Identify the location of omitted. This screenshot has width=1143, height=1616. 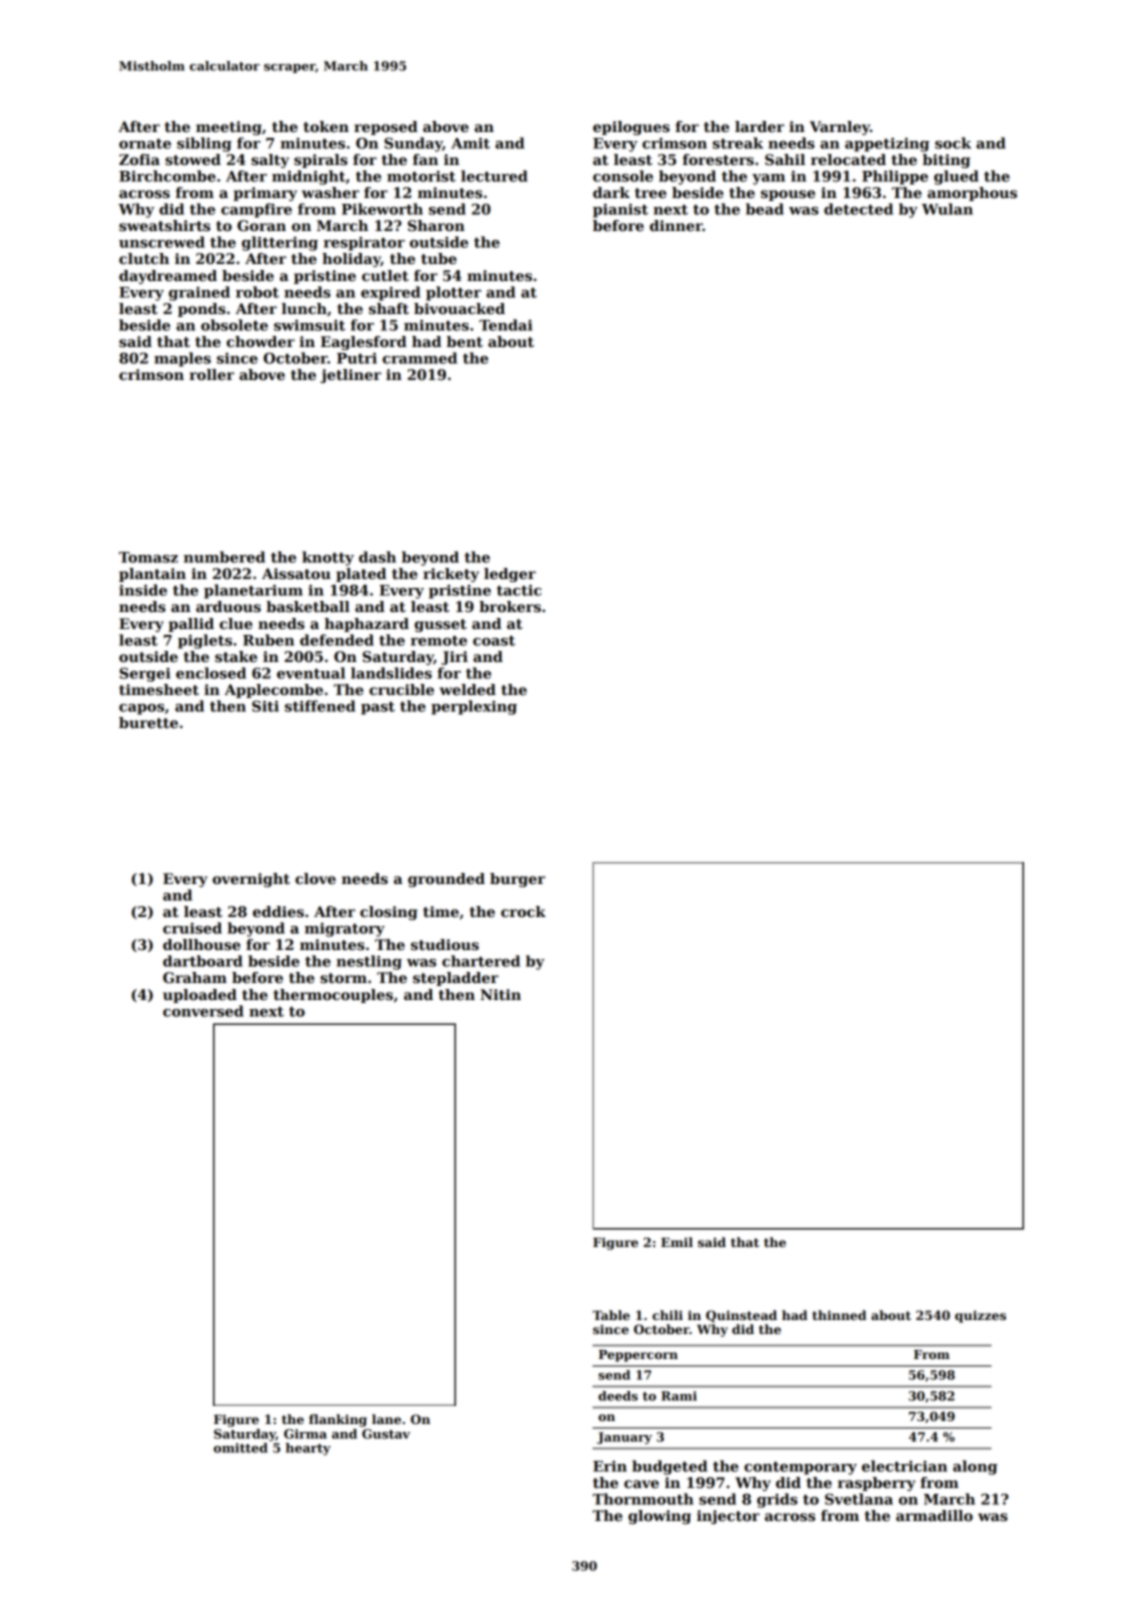
(241, 1448).
